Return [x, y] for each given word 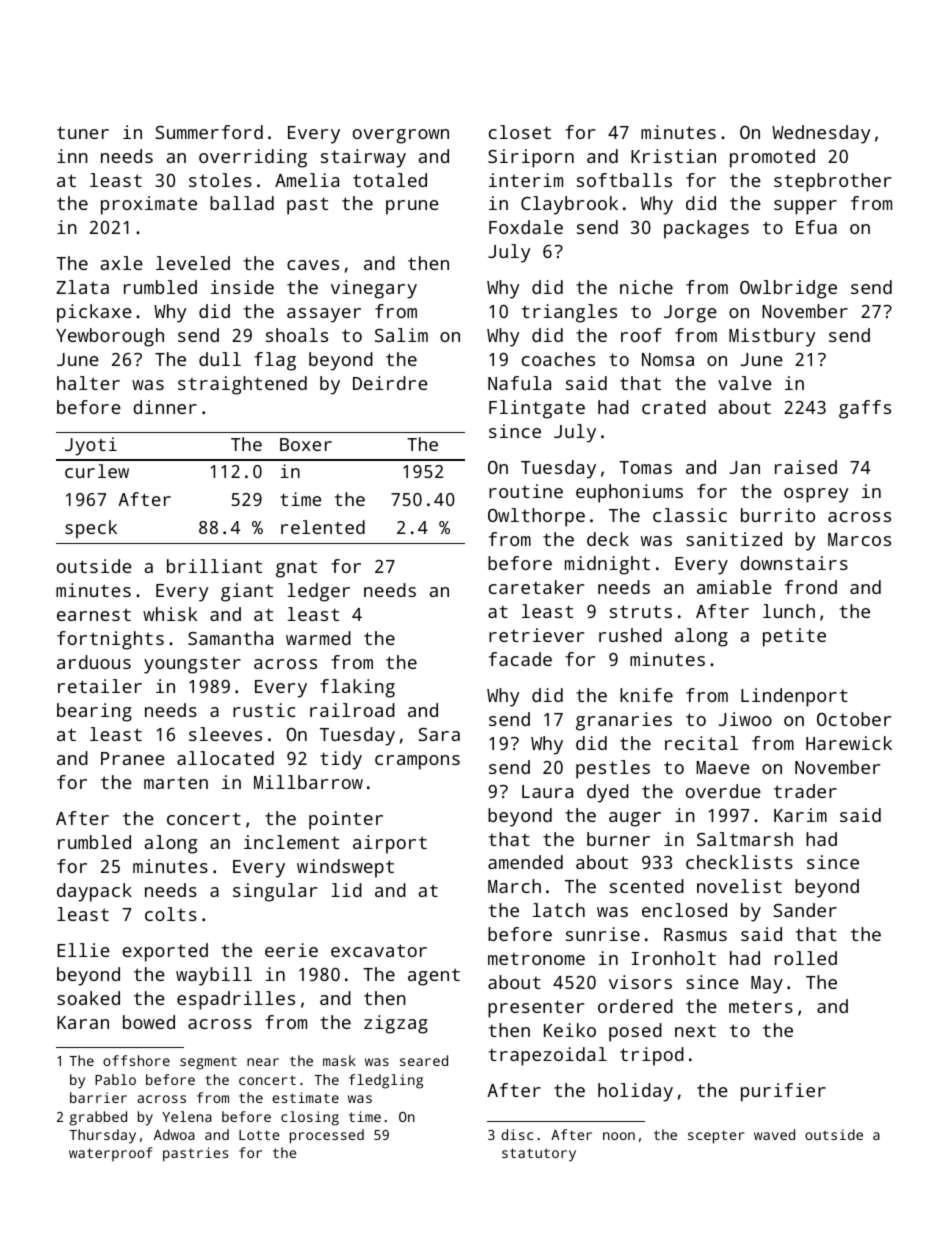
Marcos [859, 539]
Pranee [133, 758]
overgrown [401, 136]
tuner [83, 132]
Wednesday [821, 134]
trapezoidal [548, 1056]
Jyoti [91, 446]
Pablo [115, 1079]
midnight [607, 565]
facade [520, 659]
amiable [734, 587]
